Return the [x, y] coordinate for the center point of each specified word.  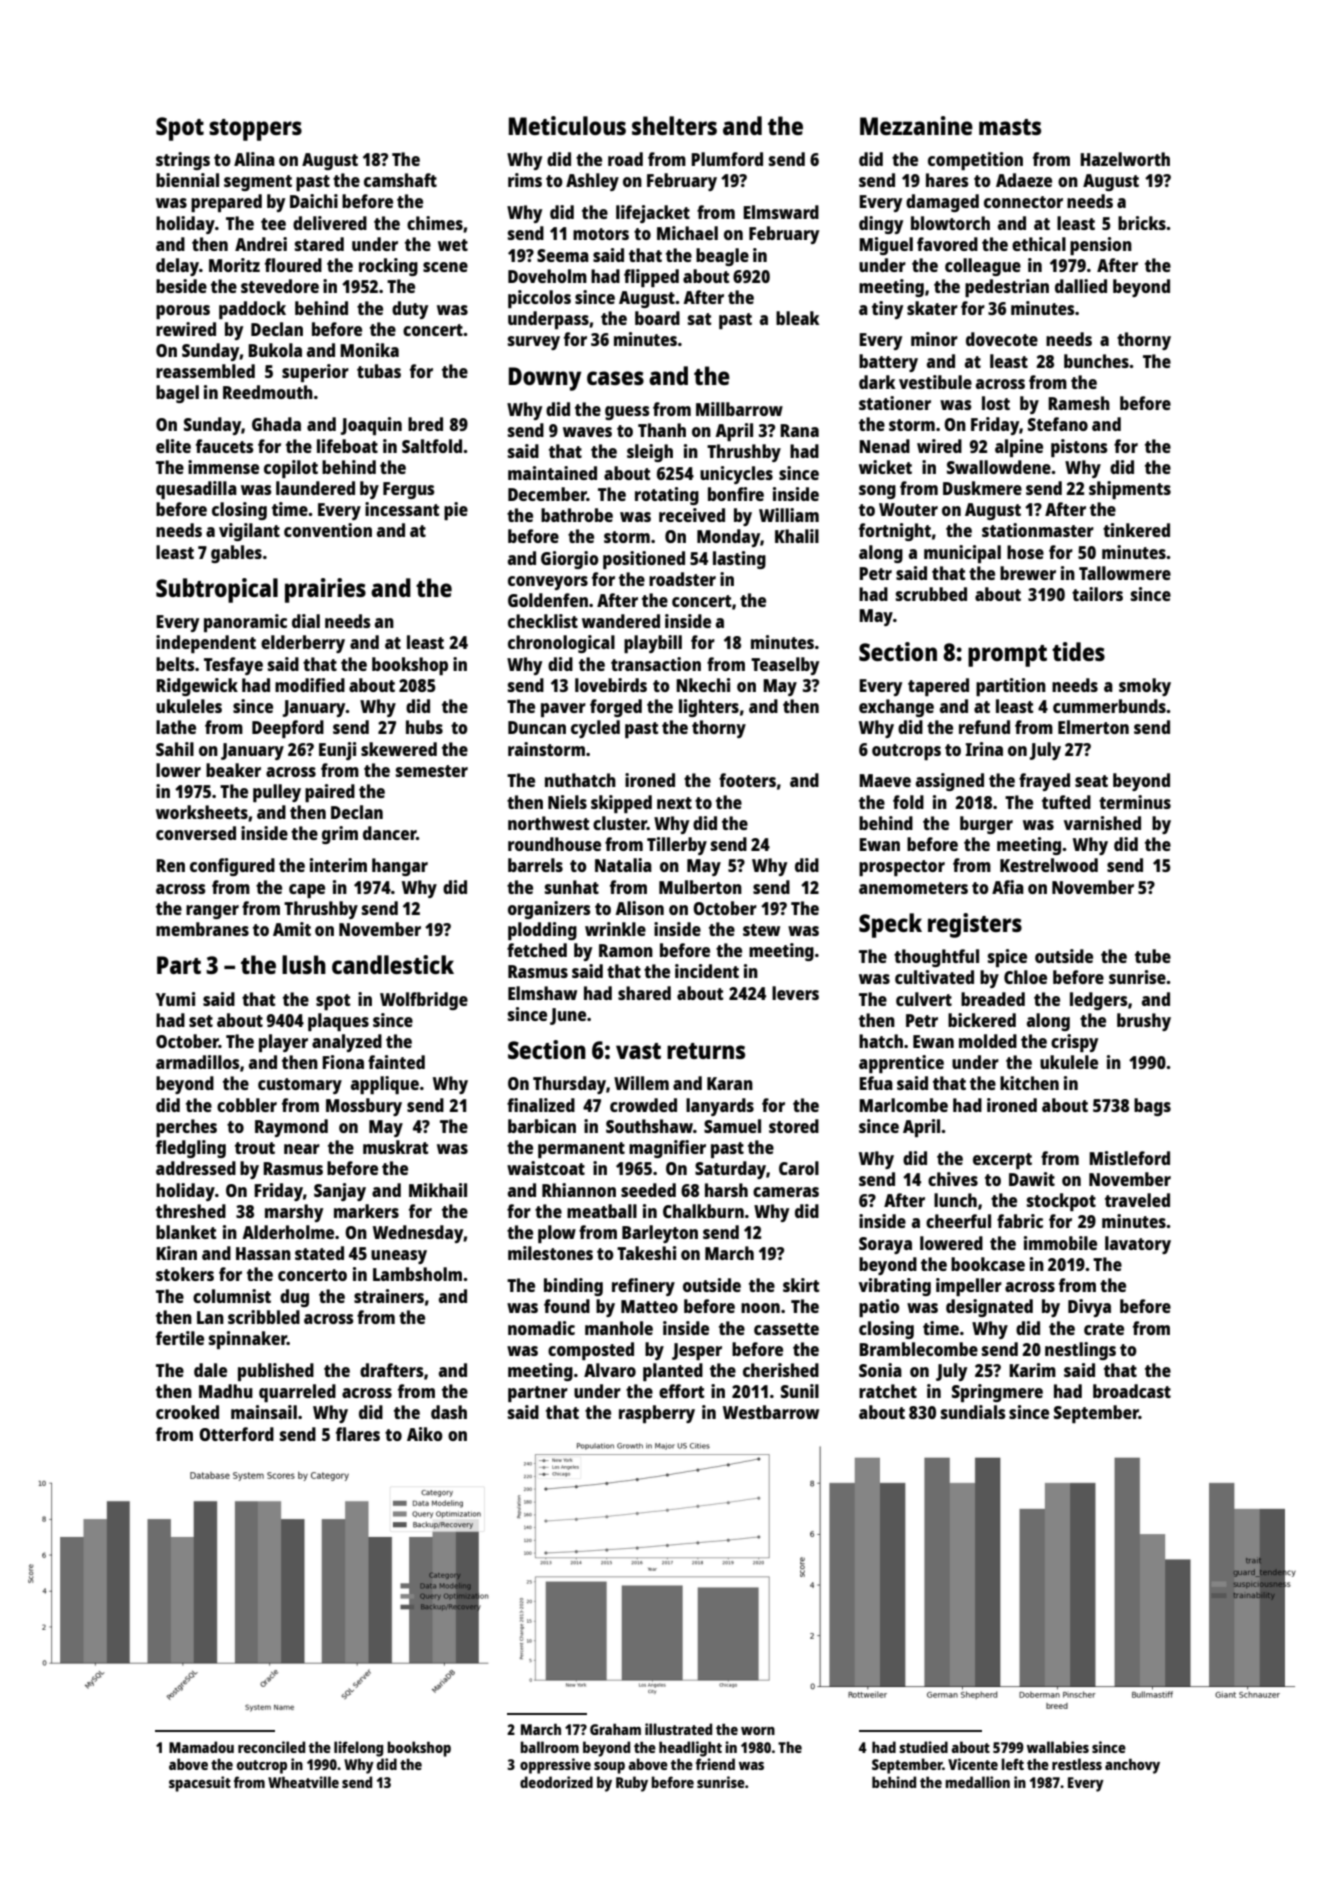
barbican [542, 1126]
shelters [674, 125]
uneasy [399, 1257]
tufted [1066, 802]
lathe [176, 727]
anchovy [1132, 1766]
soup [609, 1768]
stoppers [255, 130]
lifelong [358, 1749]
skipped [621, 804]
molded [988, 1041]
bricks [1142, 223]
